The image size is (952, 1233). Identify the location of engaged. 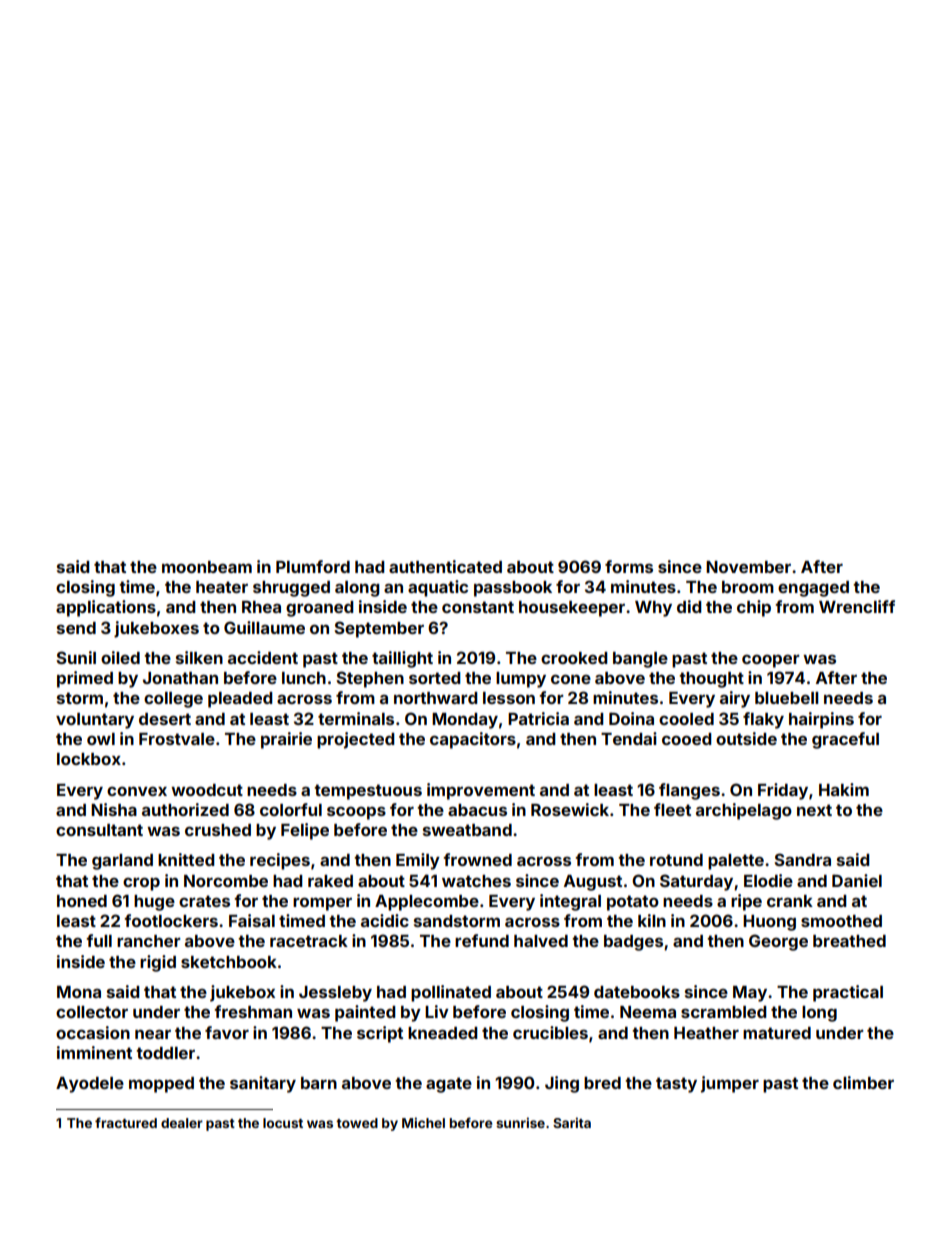
(813, 589).
